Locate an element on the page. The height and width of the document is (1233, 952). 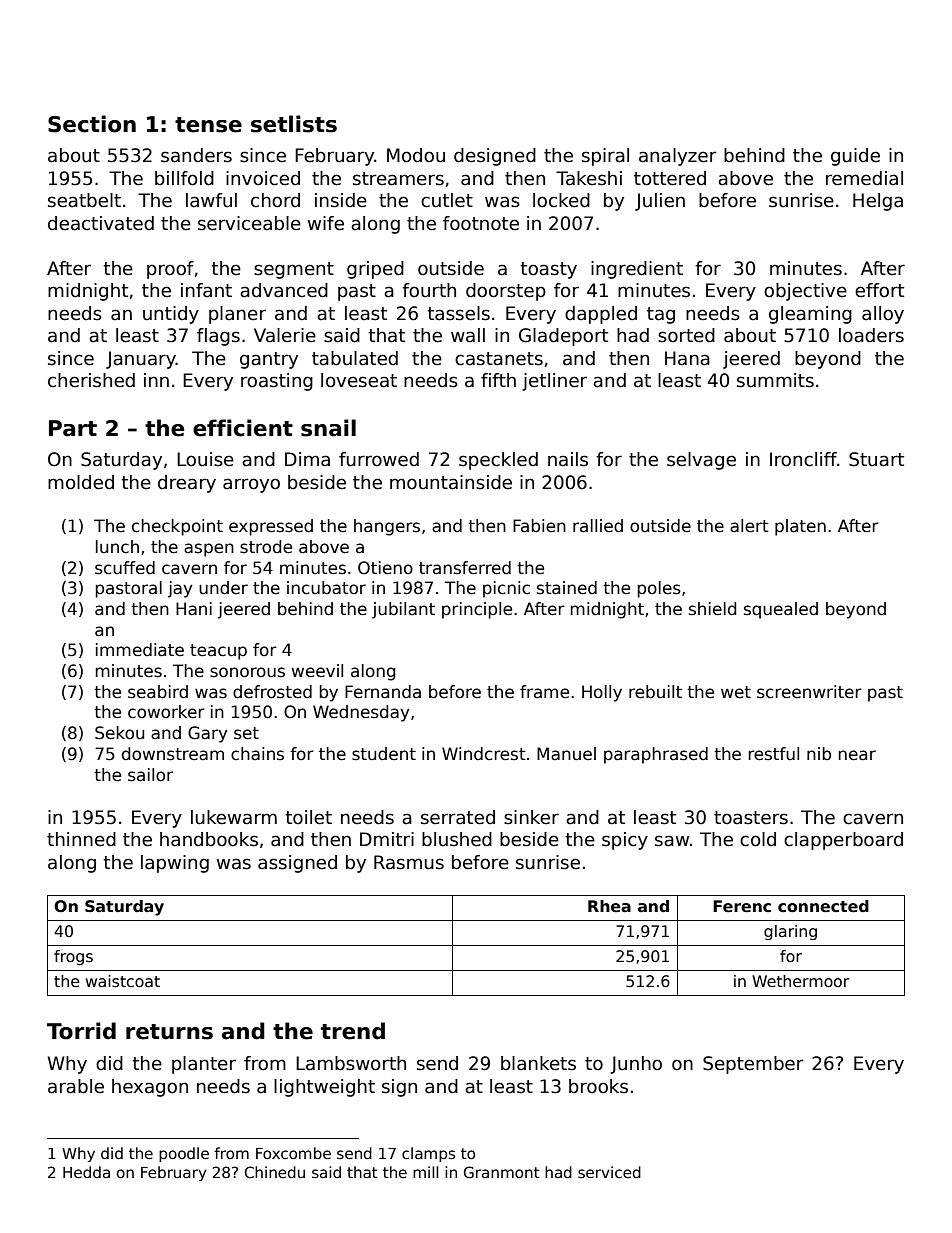
squealed is located at coordinates (781, 610).
